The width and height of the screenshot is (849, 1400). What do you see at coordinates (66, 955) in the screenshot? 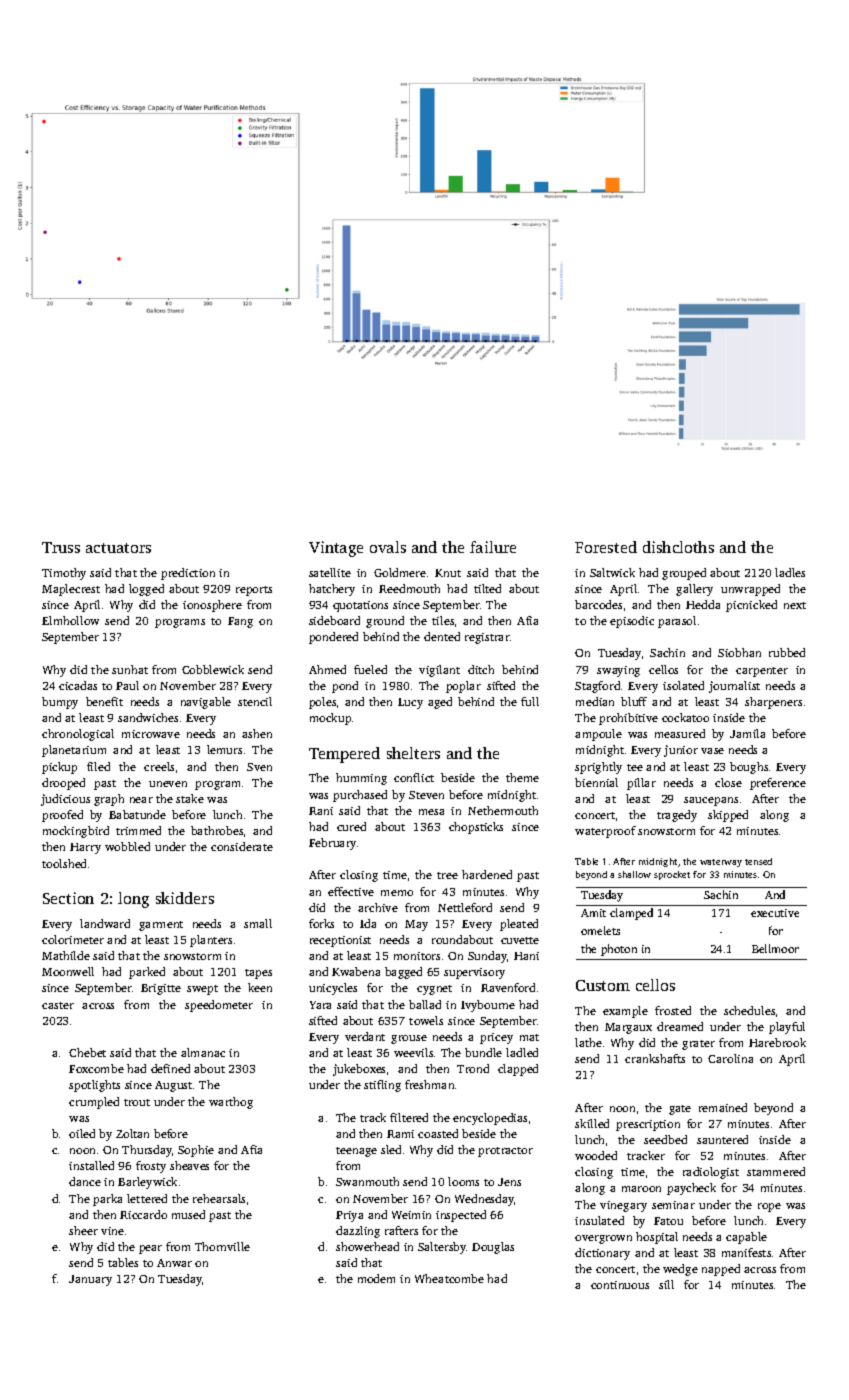
I see `Mathilde` at bounding box center [66, 955].
